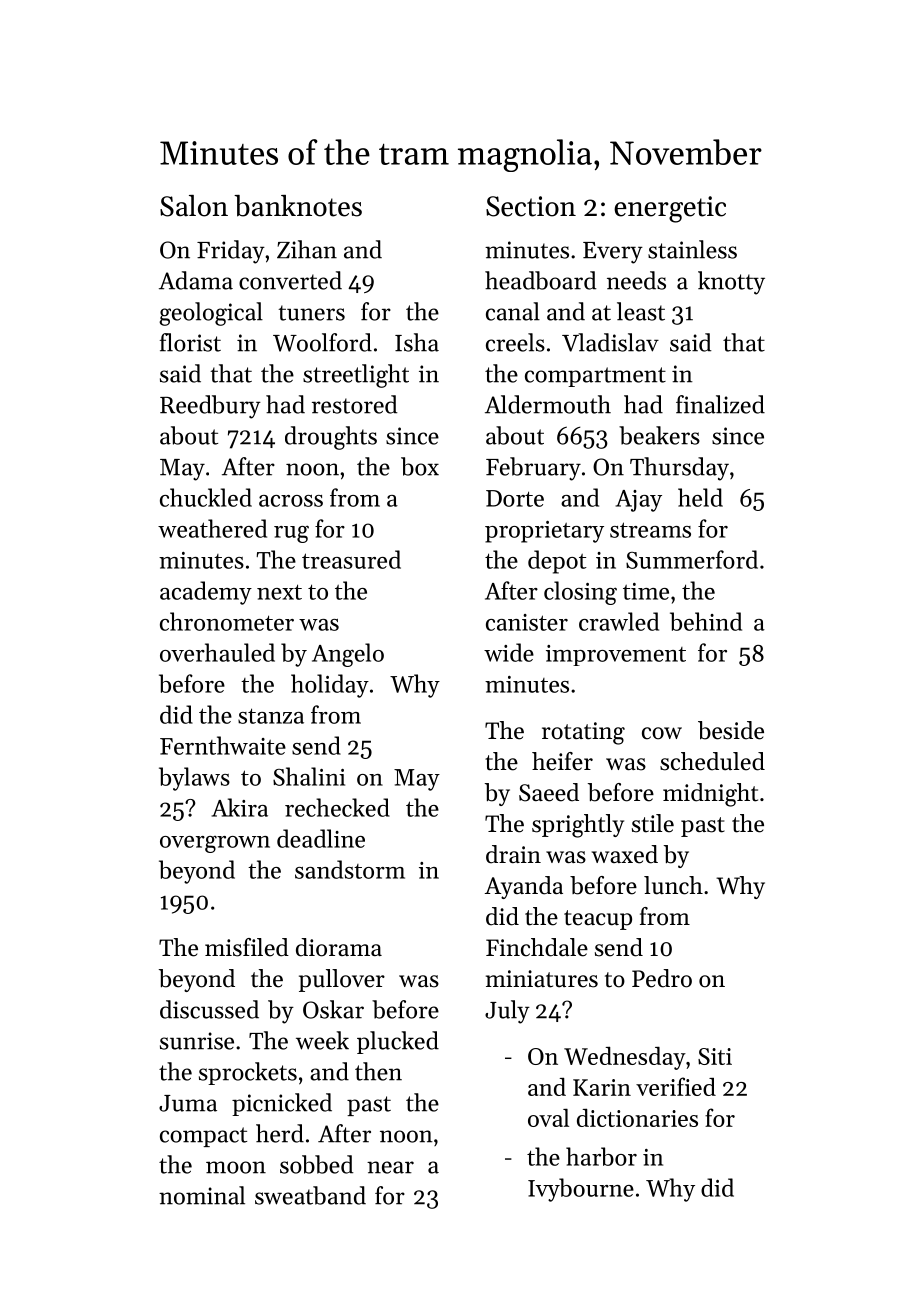 This page has width=924, height=1311. Describe the element at coordinates (398, 1042) in the page. I see `plucked` at that location.
